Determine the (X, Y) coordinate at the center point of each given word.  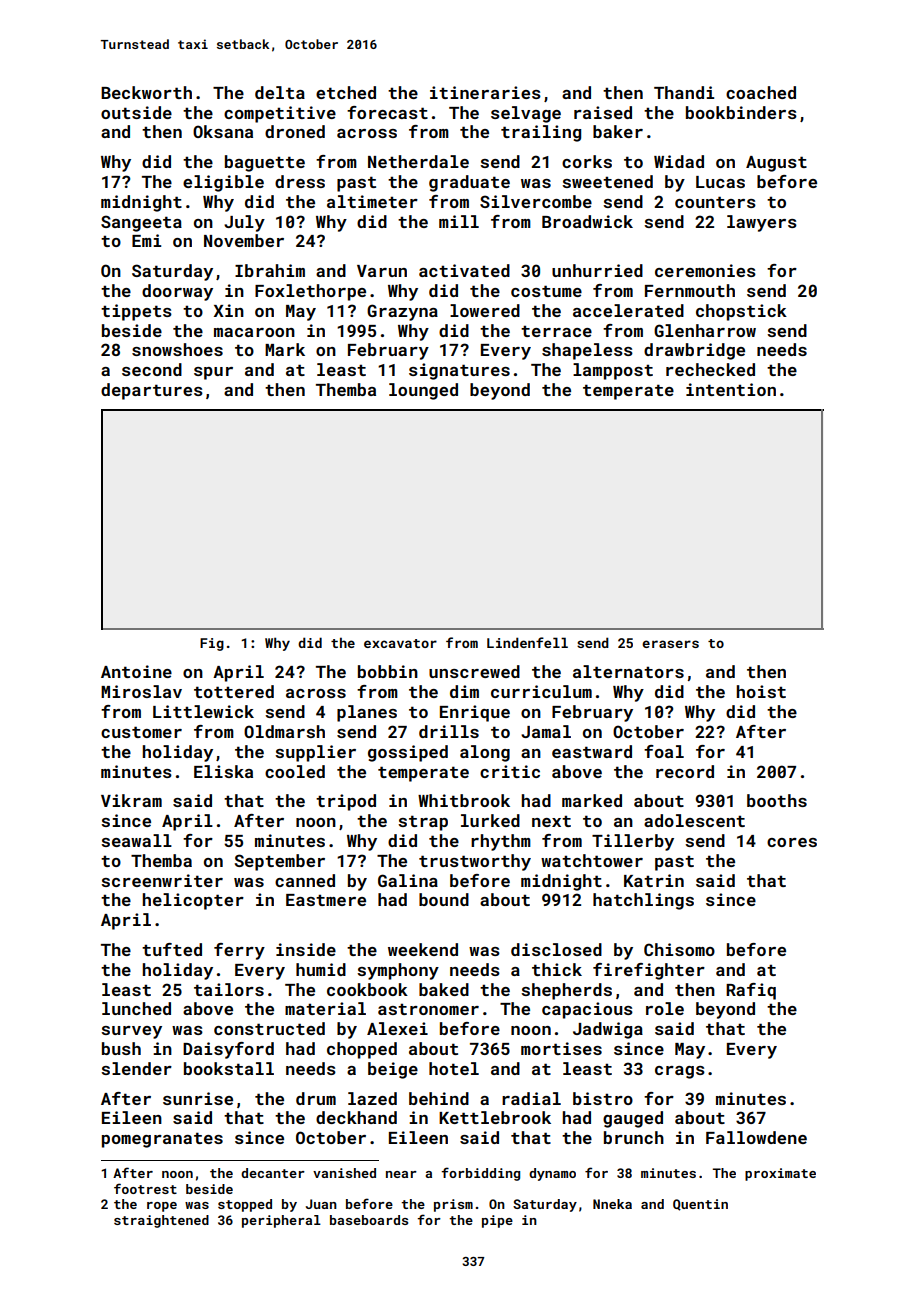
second (152, 369)
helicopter (193, 901)
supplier (315, 753)
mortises (561, 1048)
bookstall (229, 1068)
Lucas (720, 182)
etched (346, 92)
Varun (382, 271)
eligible (223, 183)
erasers (670, 644)
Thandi (684, 92)
